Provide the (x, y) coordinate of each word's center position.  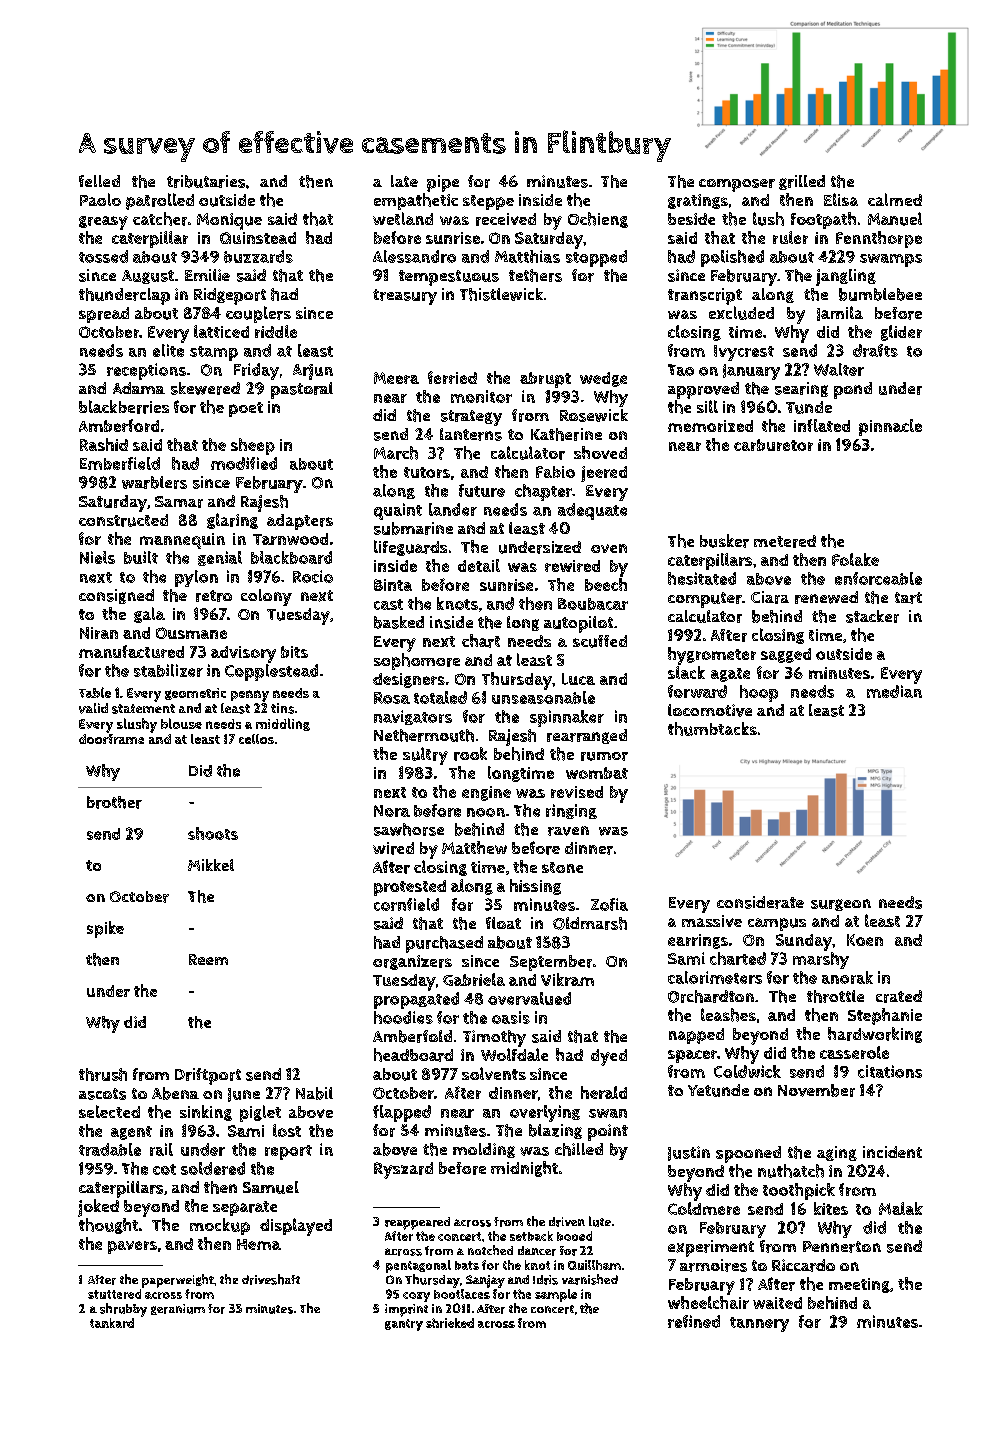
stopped (596, 258)
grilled (802, 182)
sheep (253, 446)
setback (531, 1236)
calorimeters (715, 977)
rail (161, 1149)
